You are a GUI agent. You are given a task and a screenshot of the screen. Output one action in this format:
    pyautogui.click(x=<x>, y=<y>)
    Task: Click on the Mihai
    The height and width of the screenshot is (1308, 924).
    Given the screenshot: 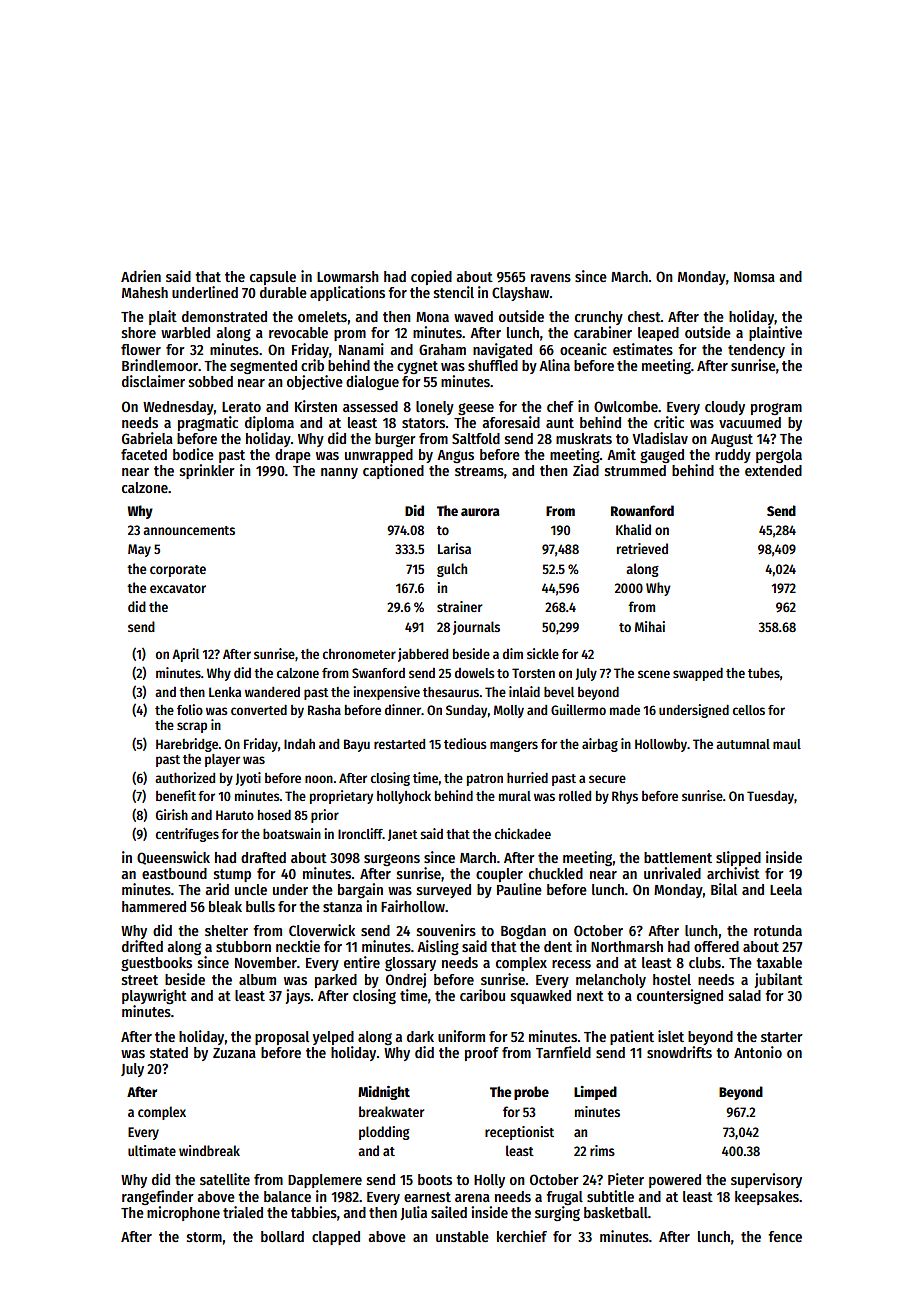 What is the action you would take?
    pyautogui.click(x=650, y=626)
